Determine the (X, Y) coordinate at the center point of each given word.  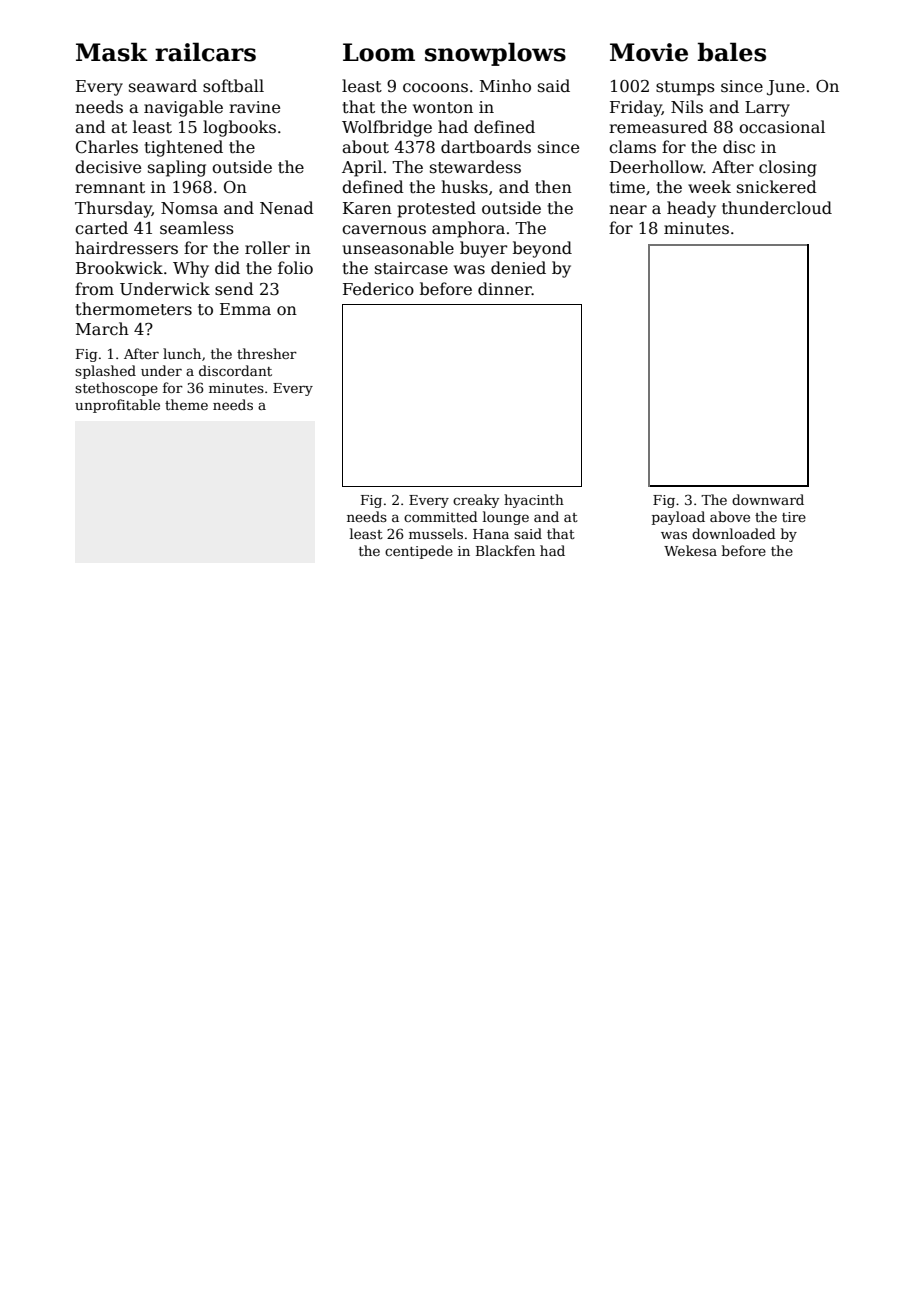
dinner (505, 289)
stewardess (475, 167)
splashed (105, 372)
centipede (419, 552)
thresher (267, 353)
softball (233, 85)
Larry (767, 109)
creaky (476, 501)
